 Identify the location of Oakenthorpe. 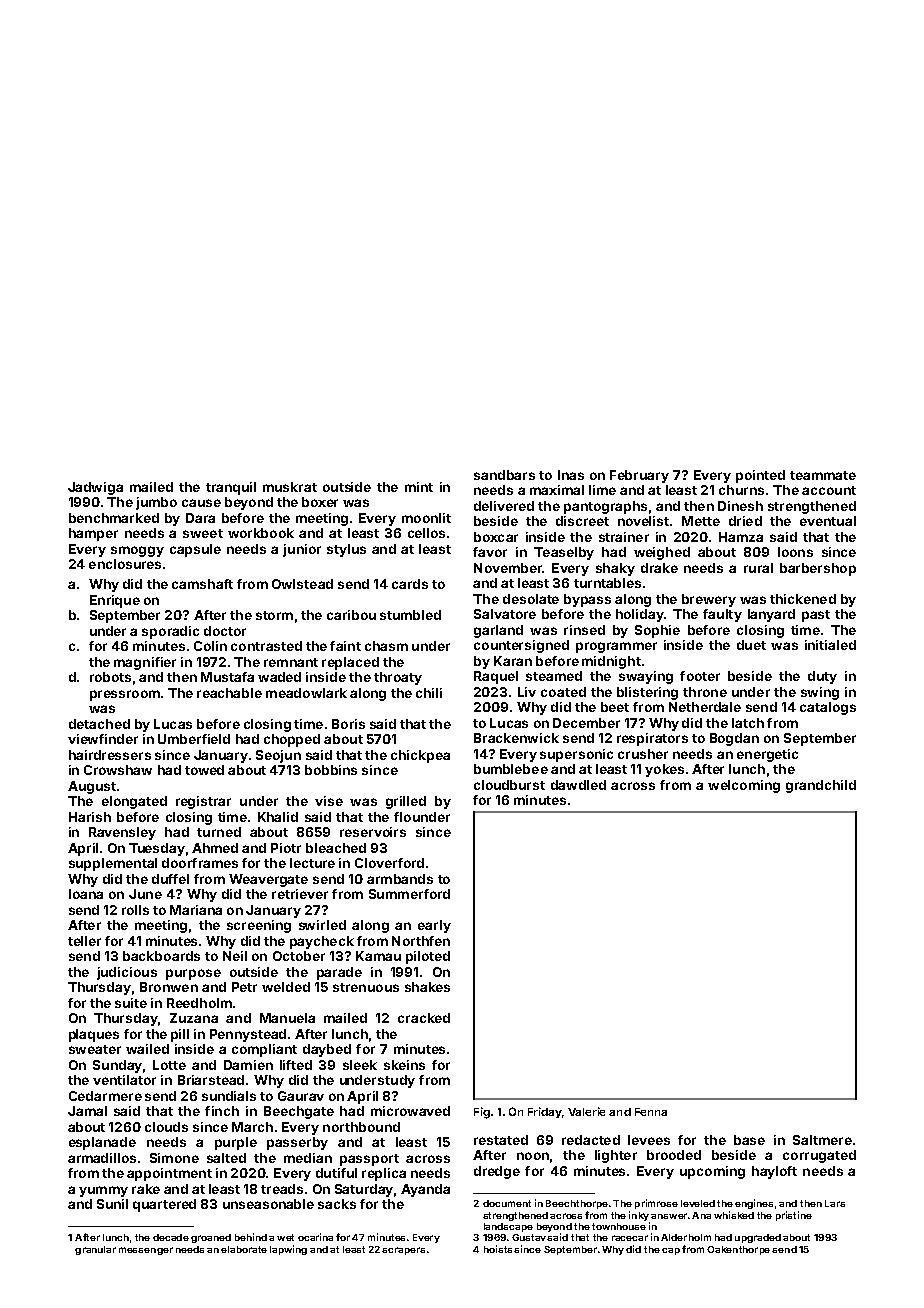
(738, 1250).
